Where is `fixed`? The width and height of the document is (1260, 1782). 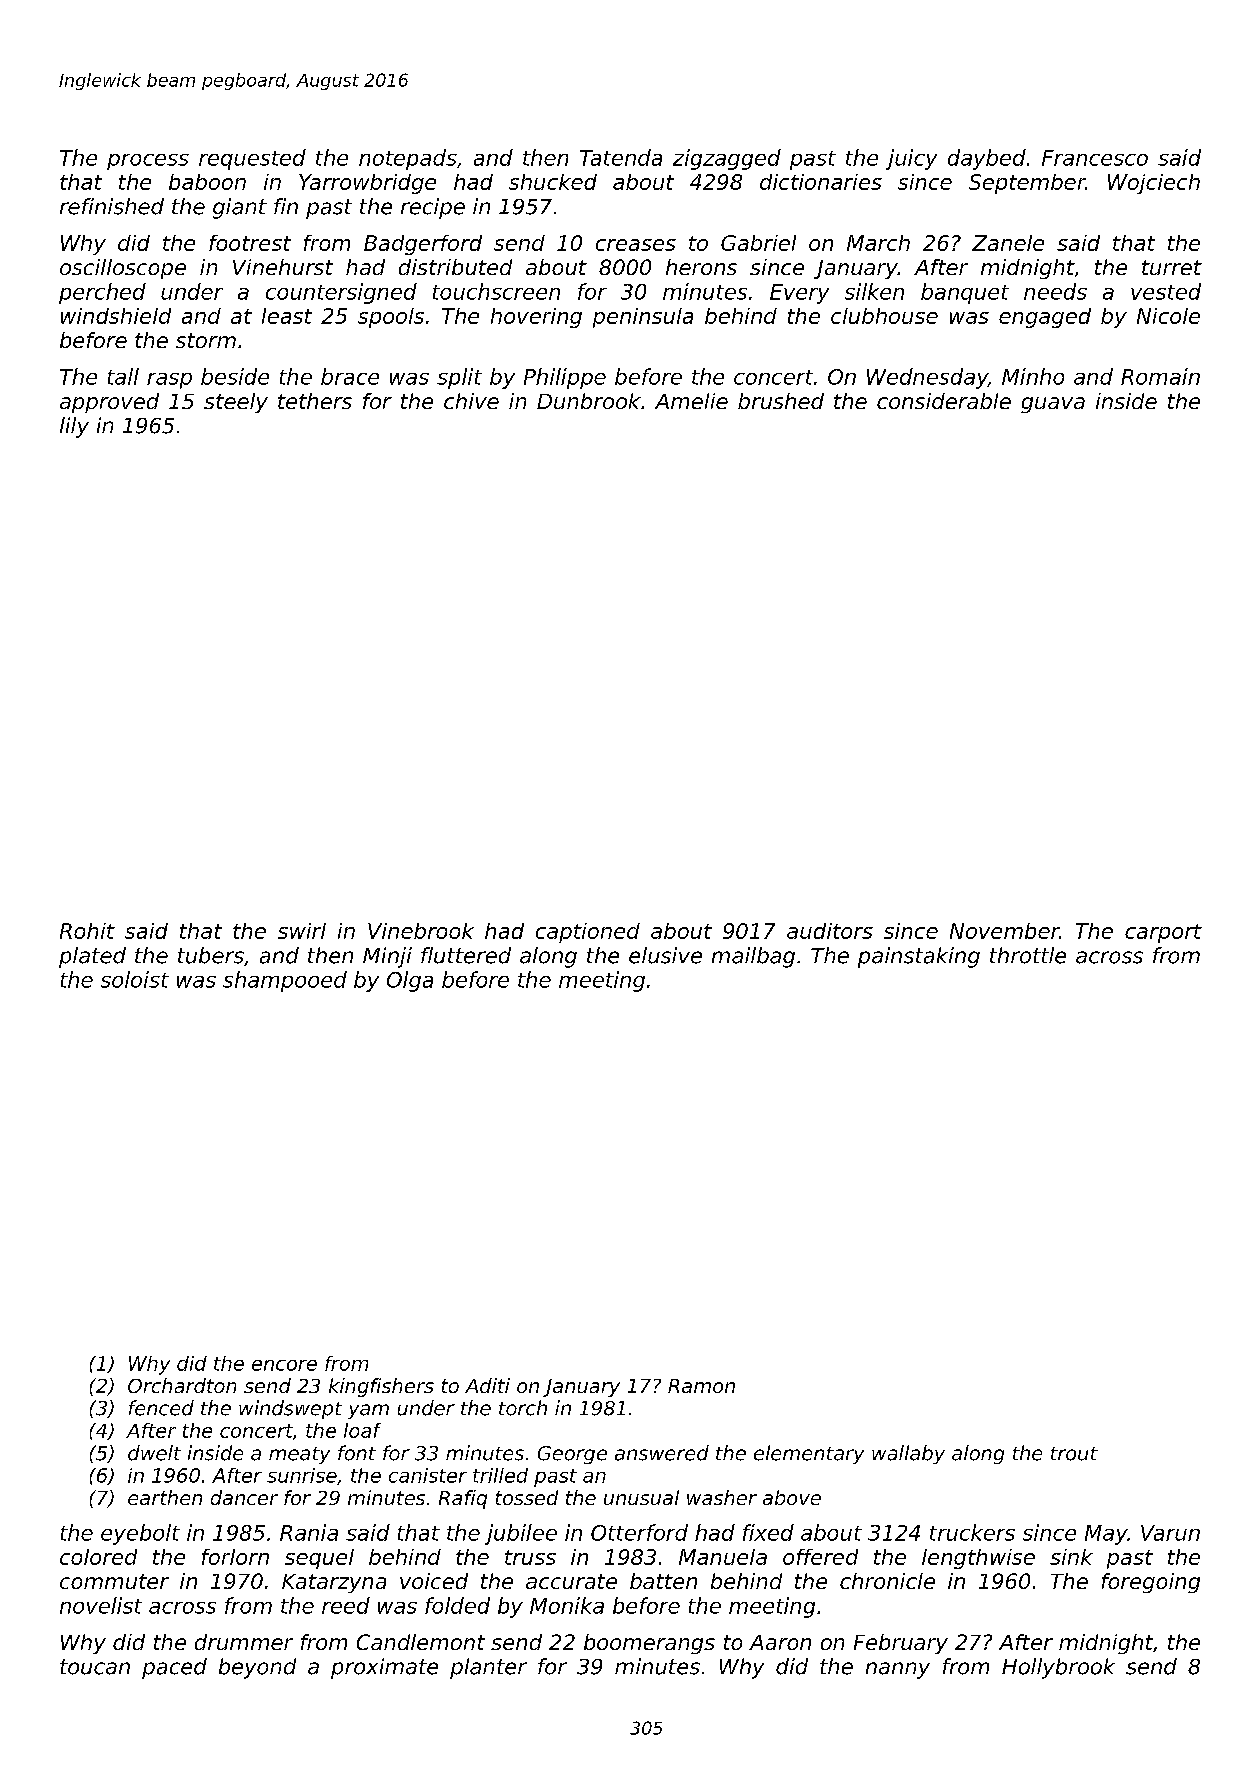
fixed is located at coordinates (768, 1532).
